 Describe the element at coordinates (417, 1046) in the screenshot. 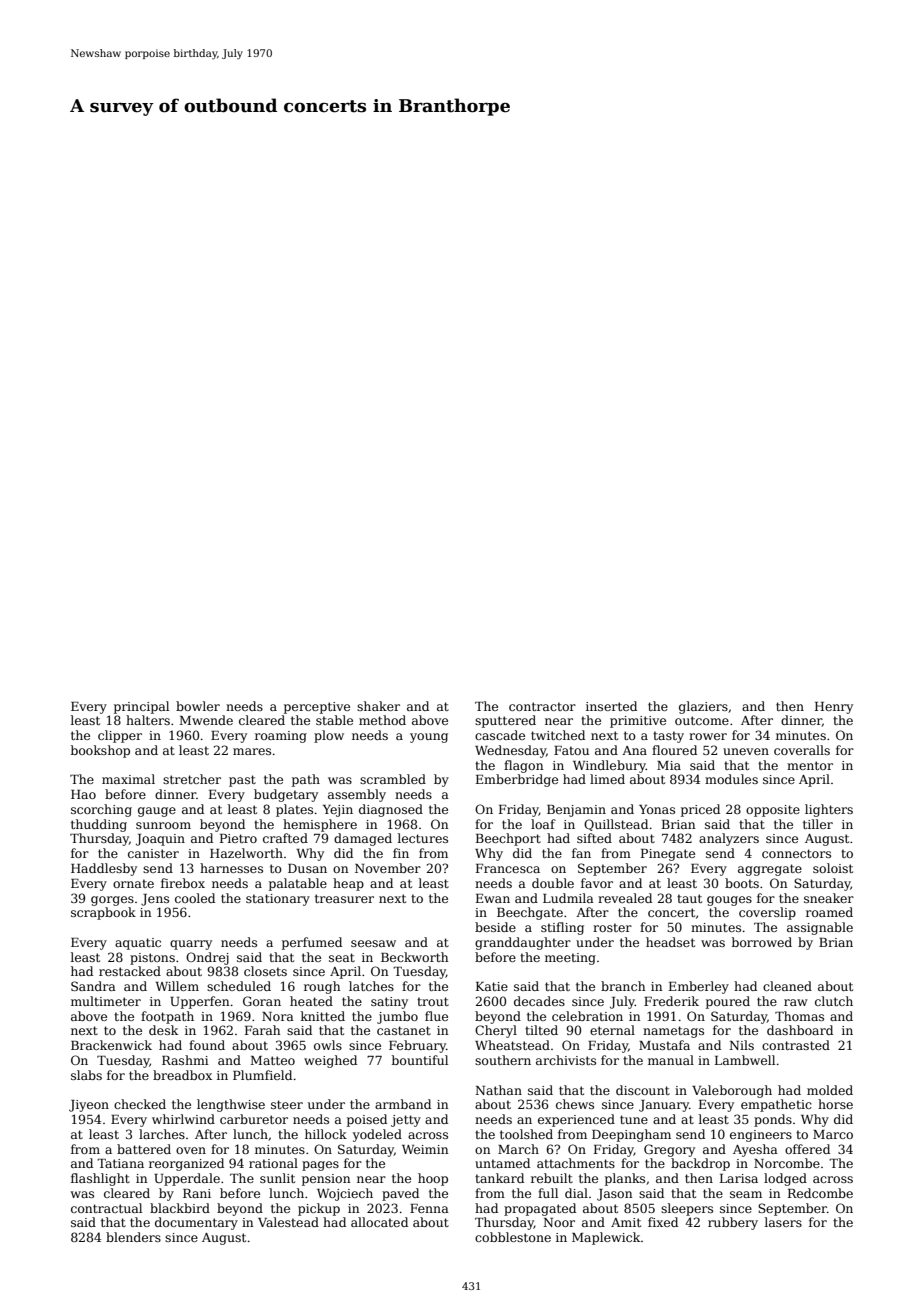

I see `February` at that location.
